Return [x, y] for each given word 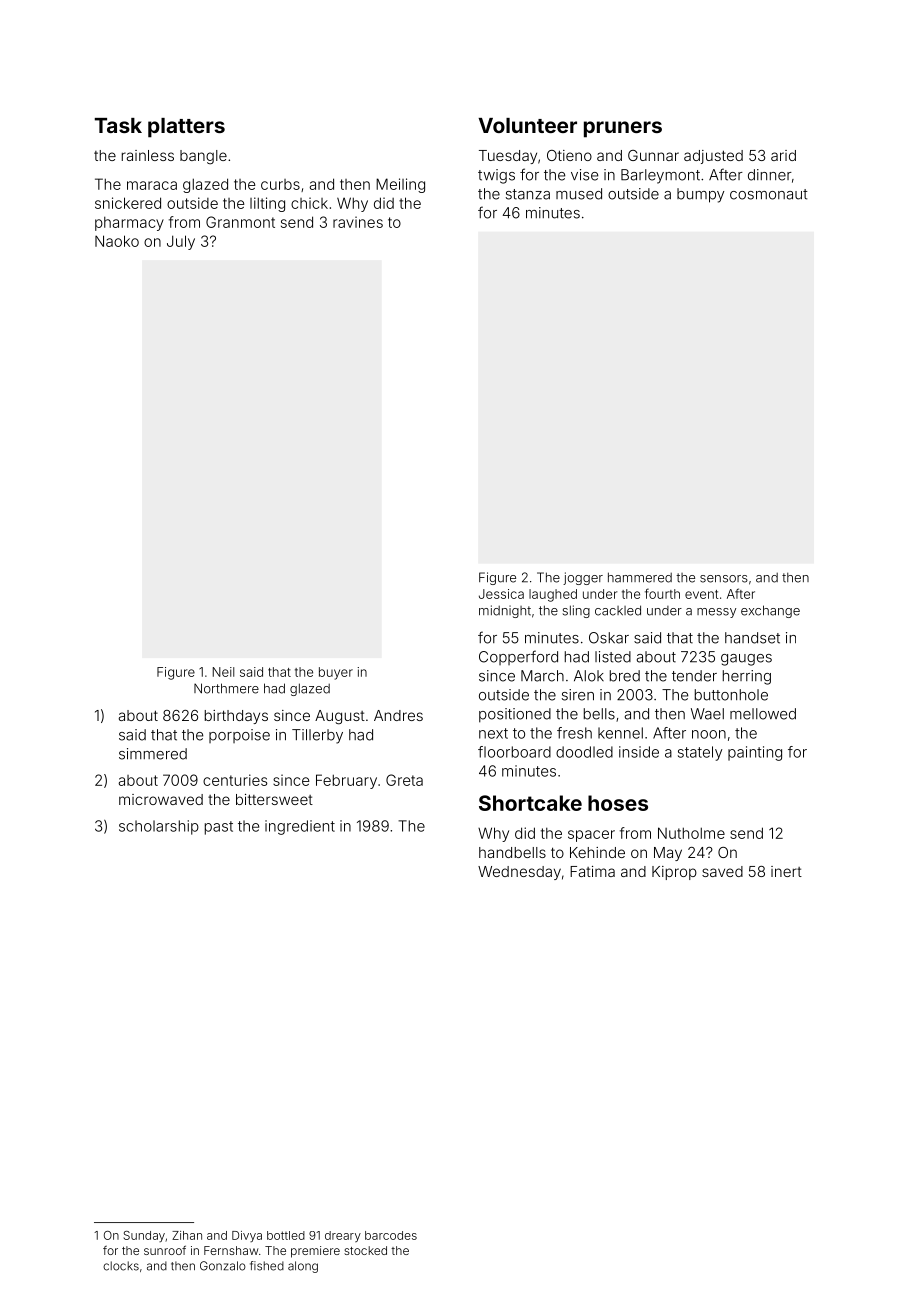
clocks [121, 1266]
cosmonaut [769, 194]
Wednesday [519, 873]
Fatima [592, 871]
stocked [365, 1250]
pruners [623, 129]
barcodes [391, 1235]
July [181, 242]
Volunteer [527, 125]
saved [722, 871]
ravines [358, 222]
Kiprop [674, 873]
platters [186, 128]
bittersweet [274, 799]
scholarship [159, 827]
